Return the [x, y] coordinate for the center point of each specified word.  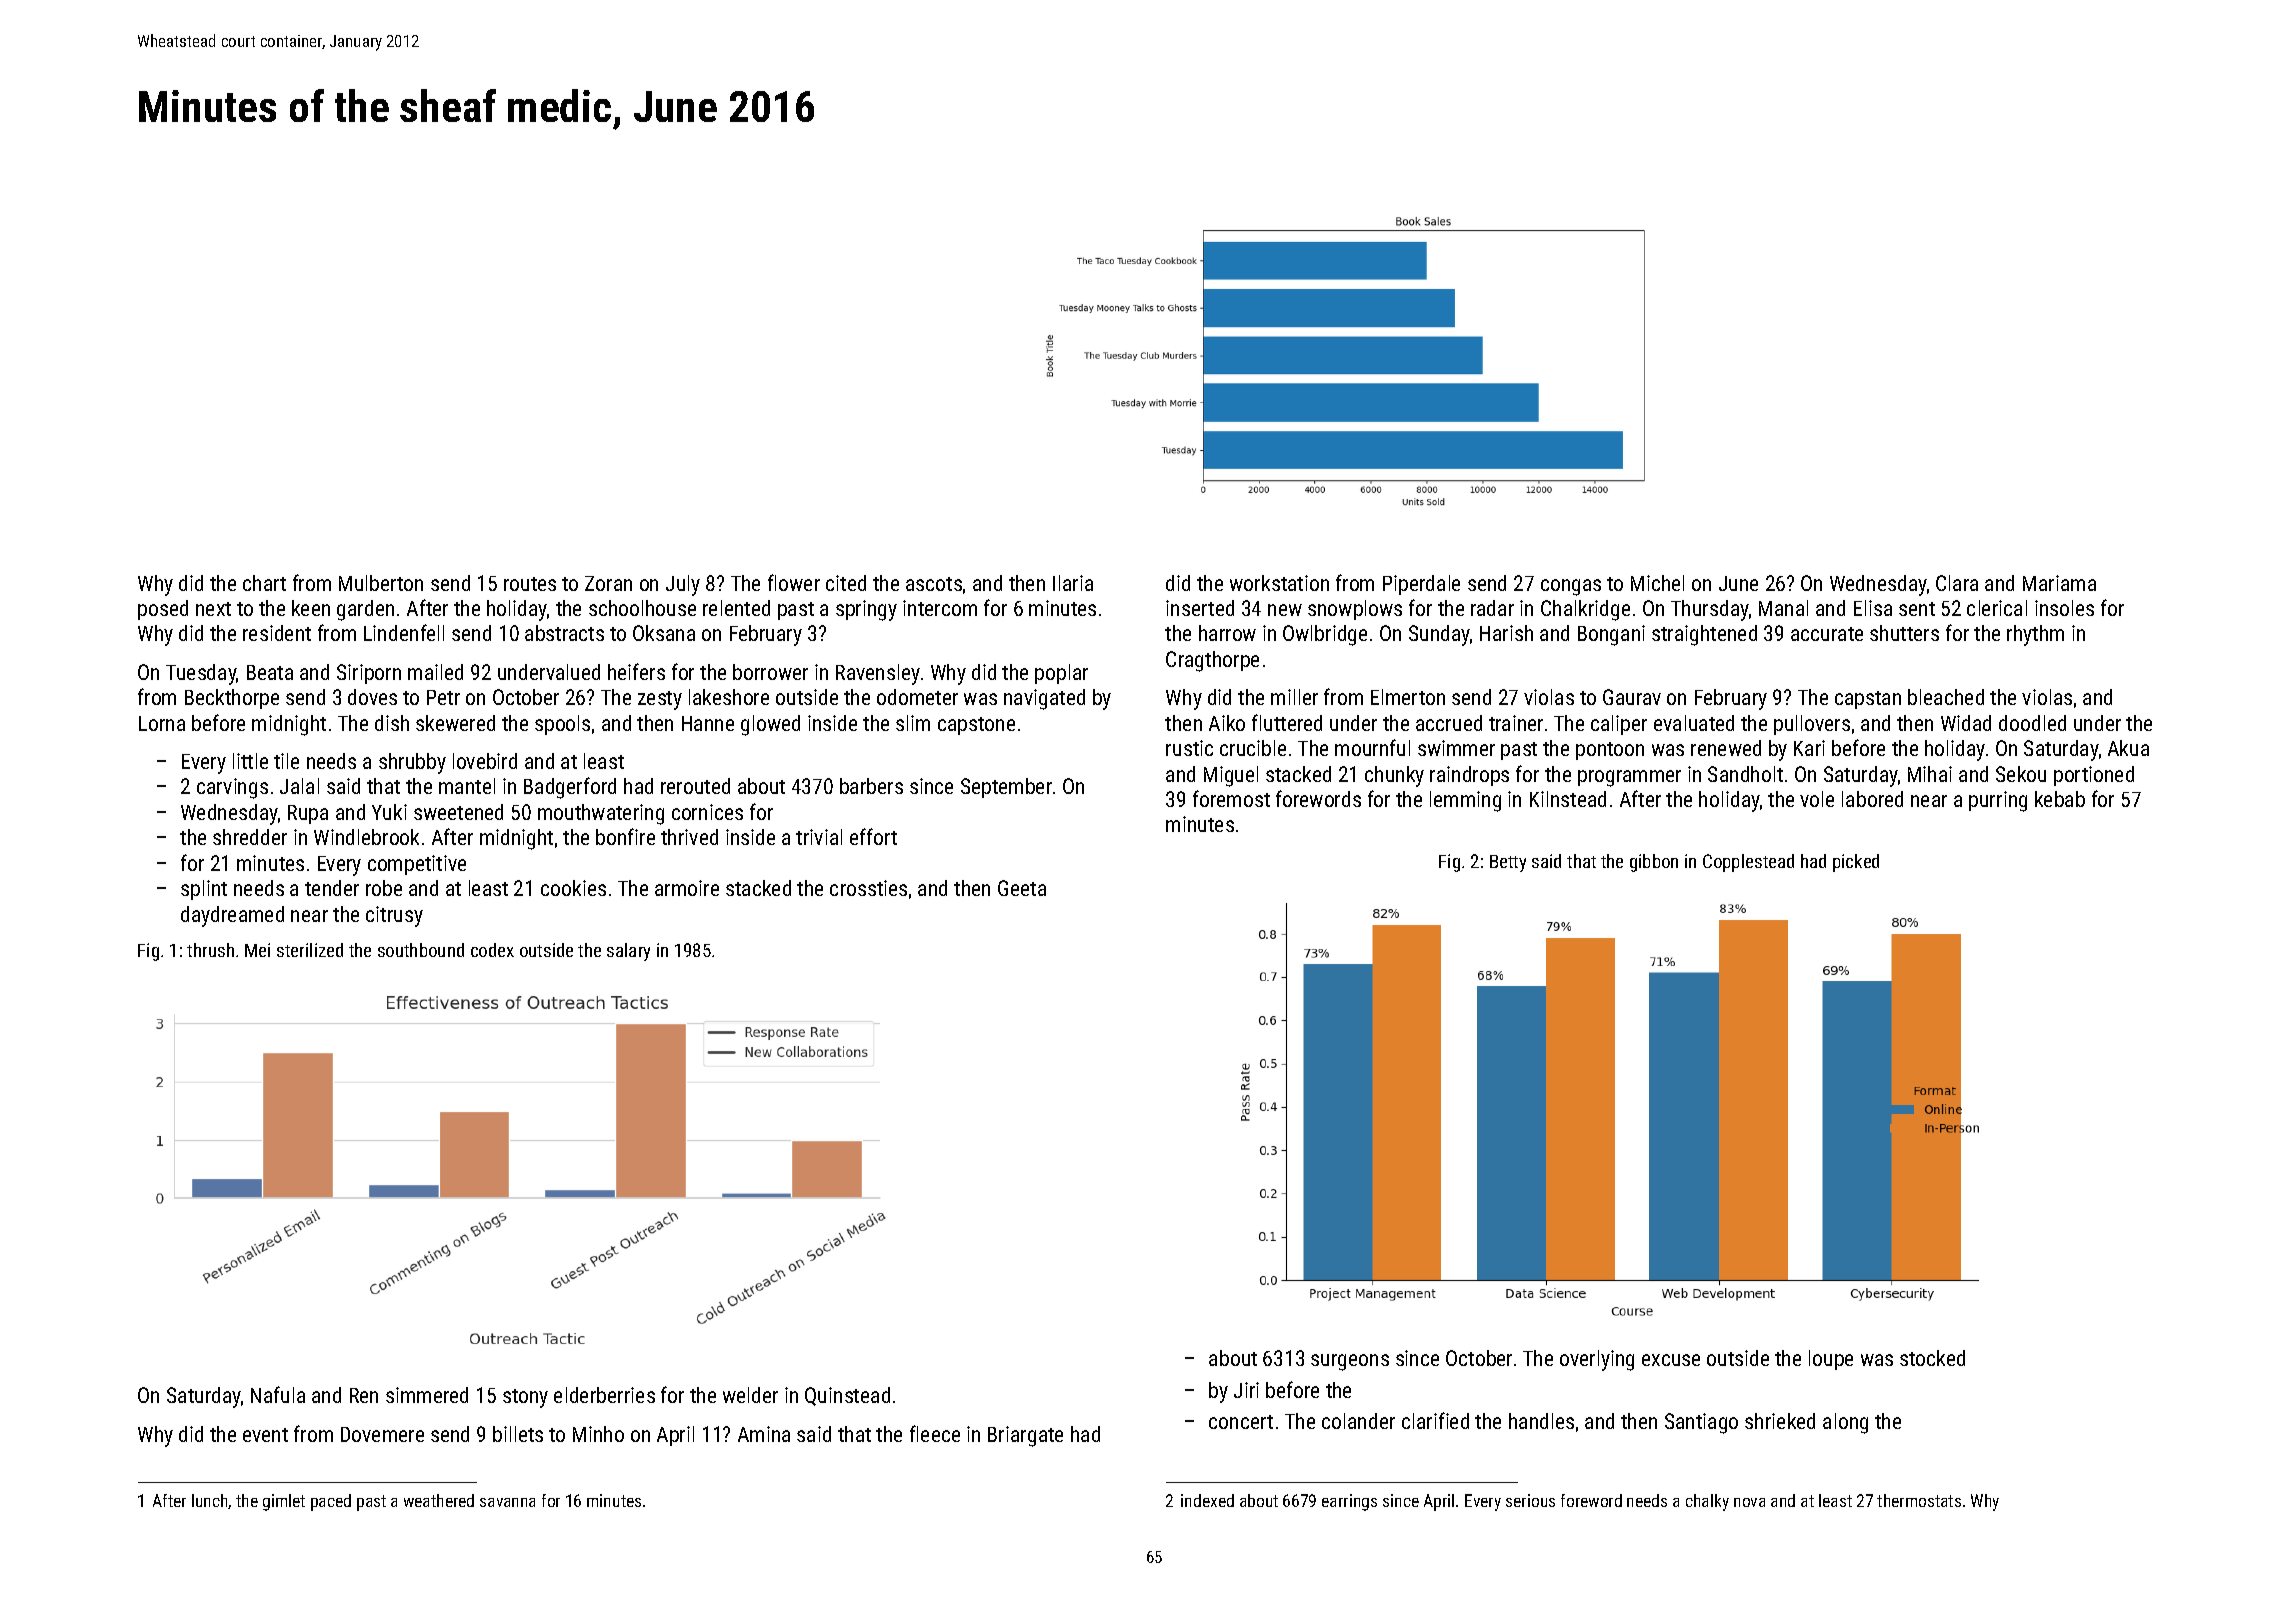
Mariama [2059, 583]
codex [492, 950]
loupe [1831, 1360]
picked [1856, 863]
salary [628, 952]
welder [750, 1395]
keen [311, 608]
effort [873, 836]
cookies [573, 888]
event [265, 1435]
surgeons [1350, 1362]
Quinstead [847, 1396]
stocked [1932, 1358]
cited [846, 583]
